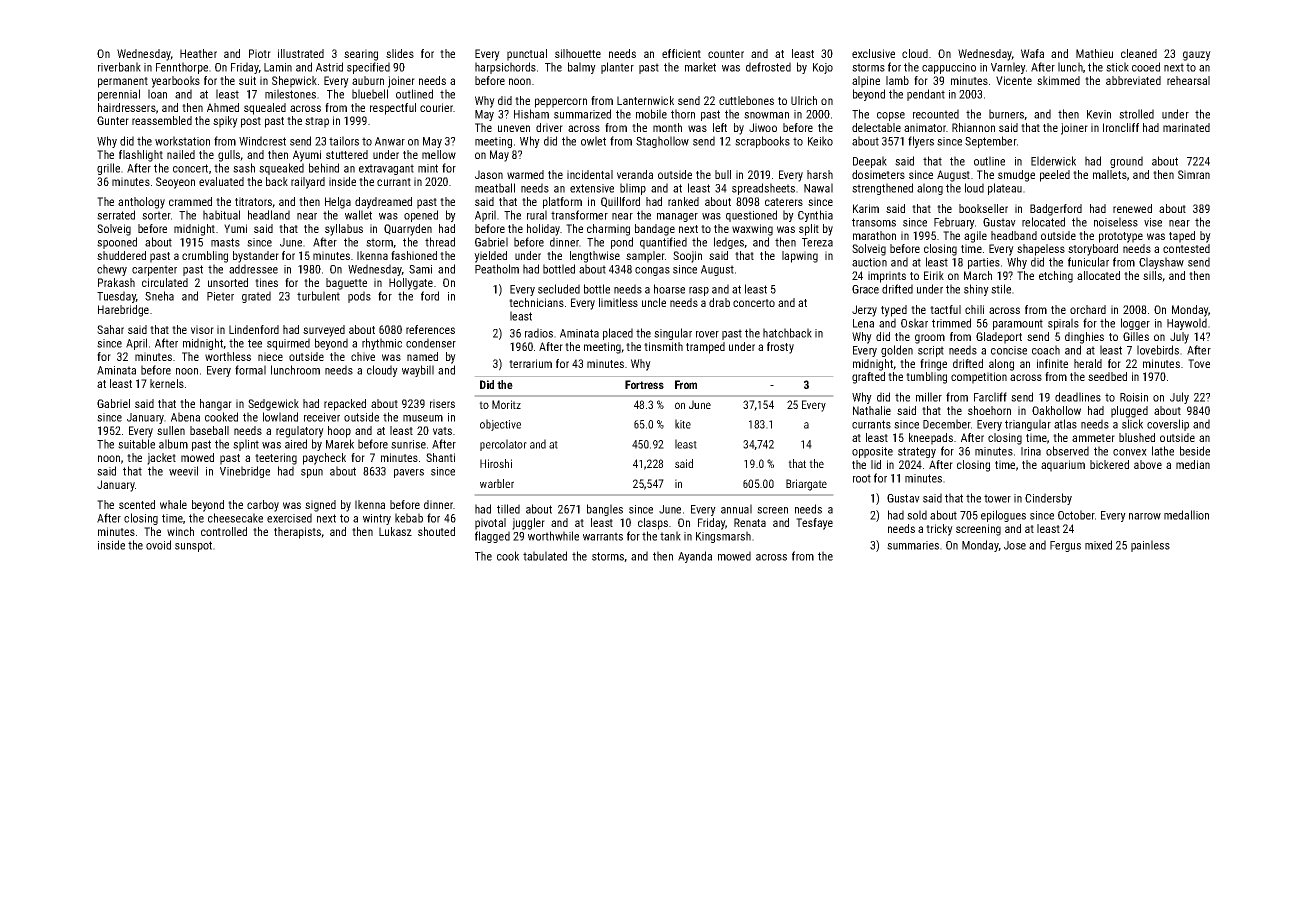 The image size is (1308, 924). Describe the element at coordinates (945, 309) in the screenshot. I see `tactful` at that location.
